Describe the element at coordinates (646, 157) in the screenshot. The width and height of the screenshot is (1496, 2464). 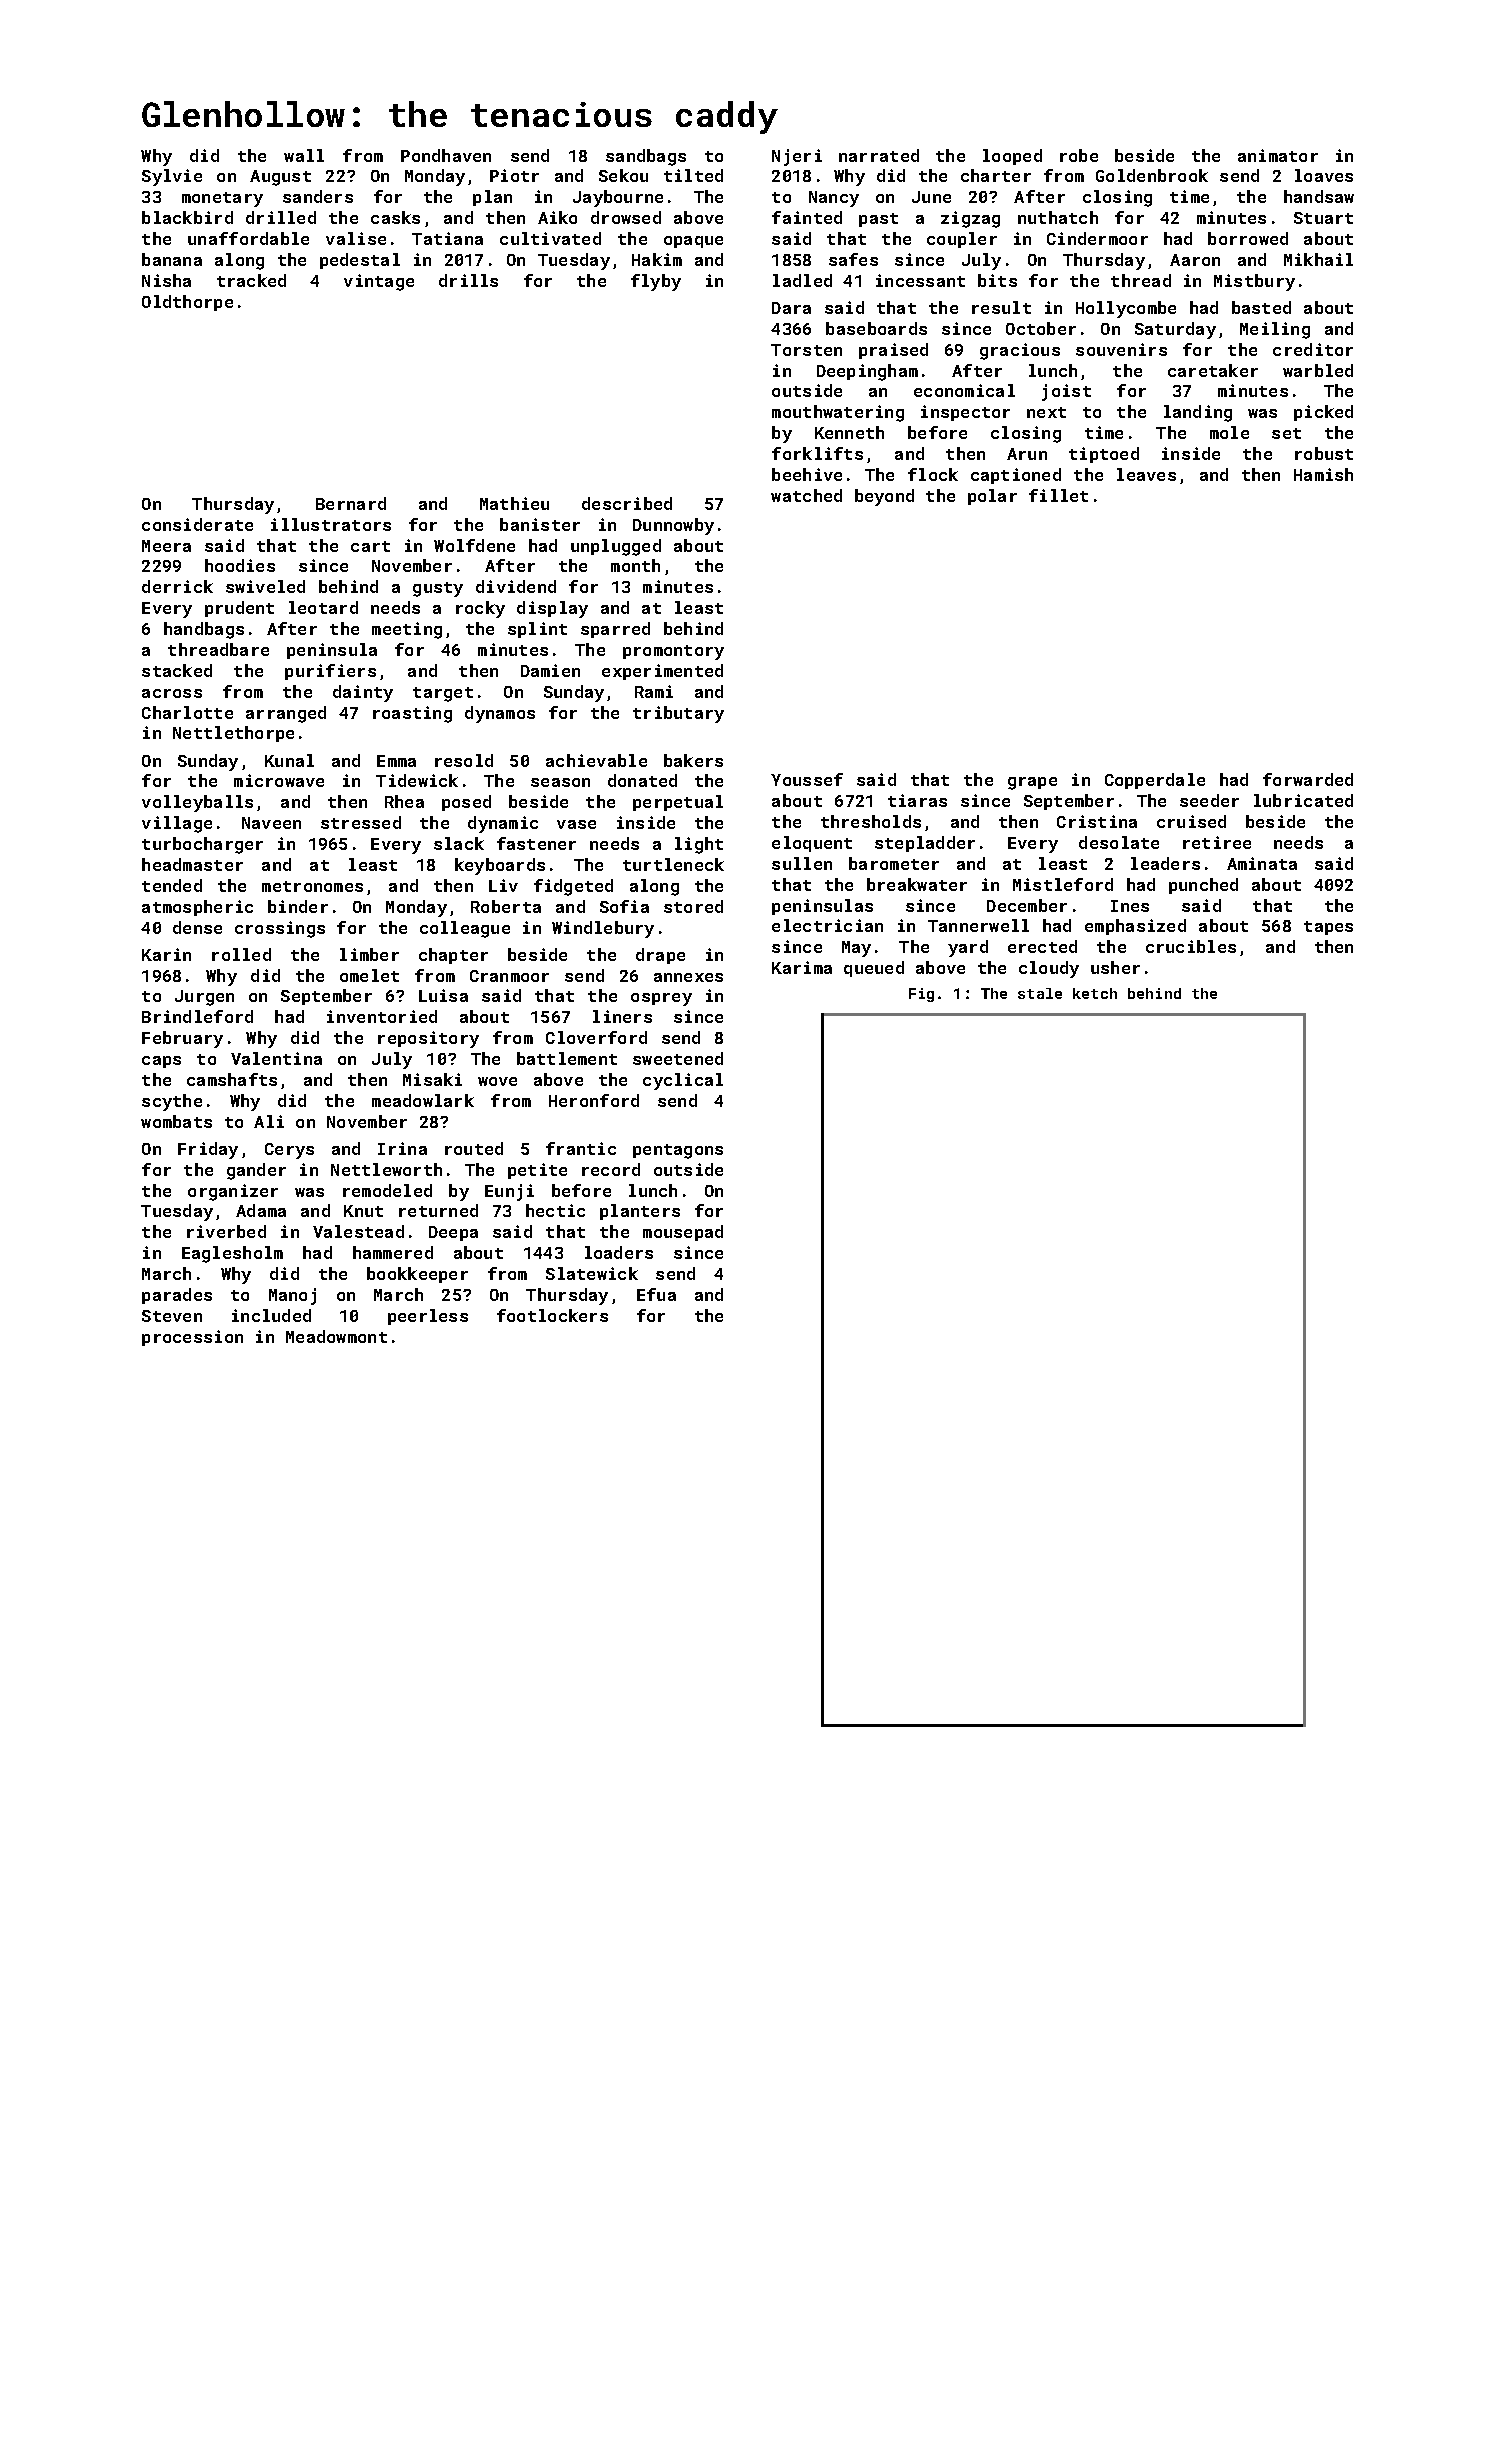
I see `sandbags` at that location.
